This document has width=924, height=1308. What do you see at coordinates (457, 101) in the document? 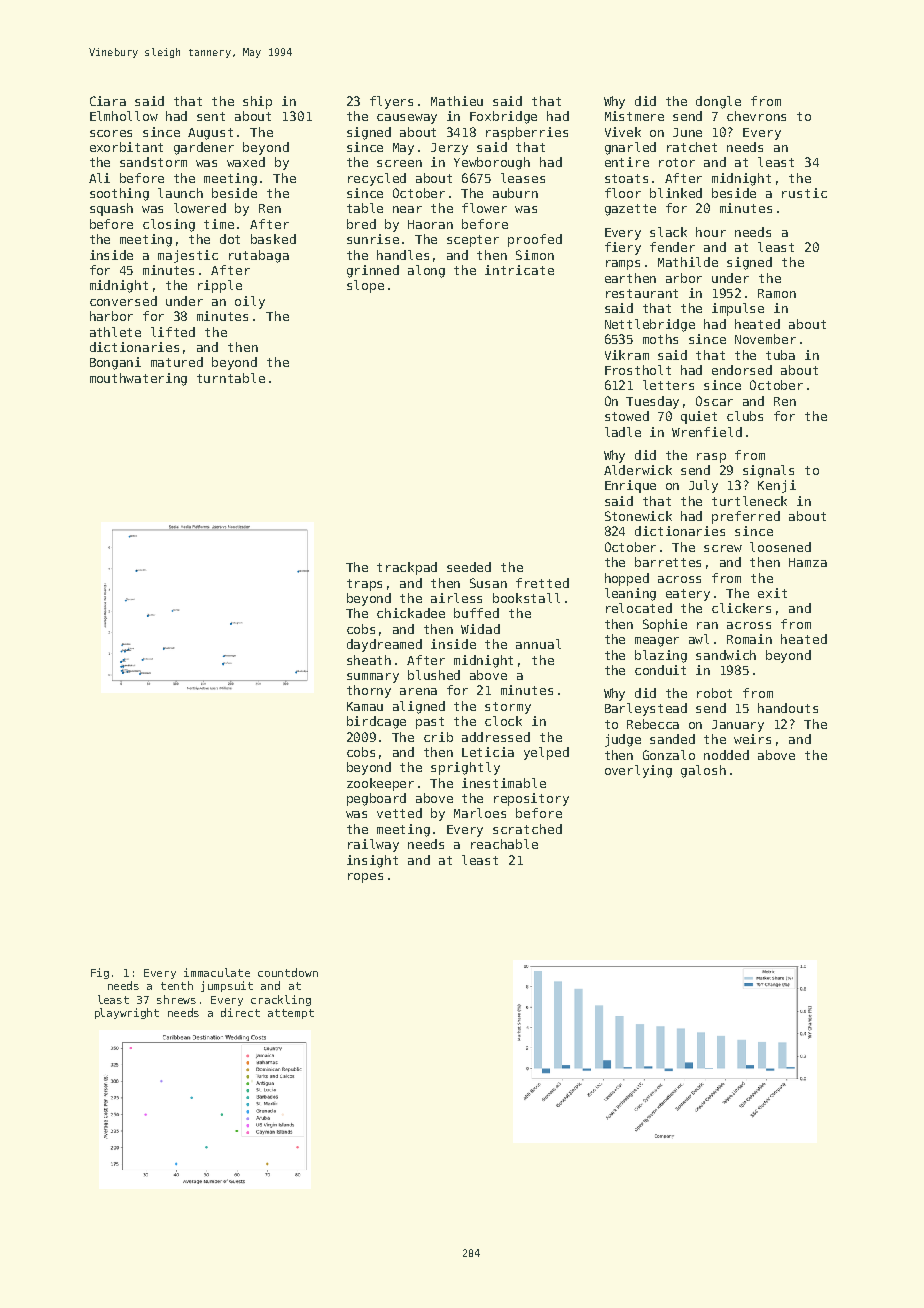
I see `Mathieu` at bounding box center [457, 101].
